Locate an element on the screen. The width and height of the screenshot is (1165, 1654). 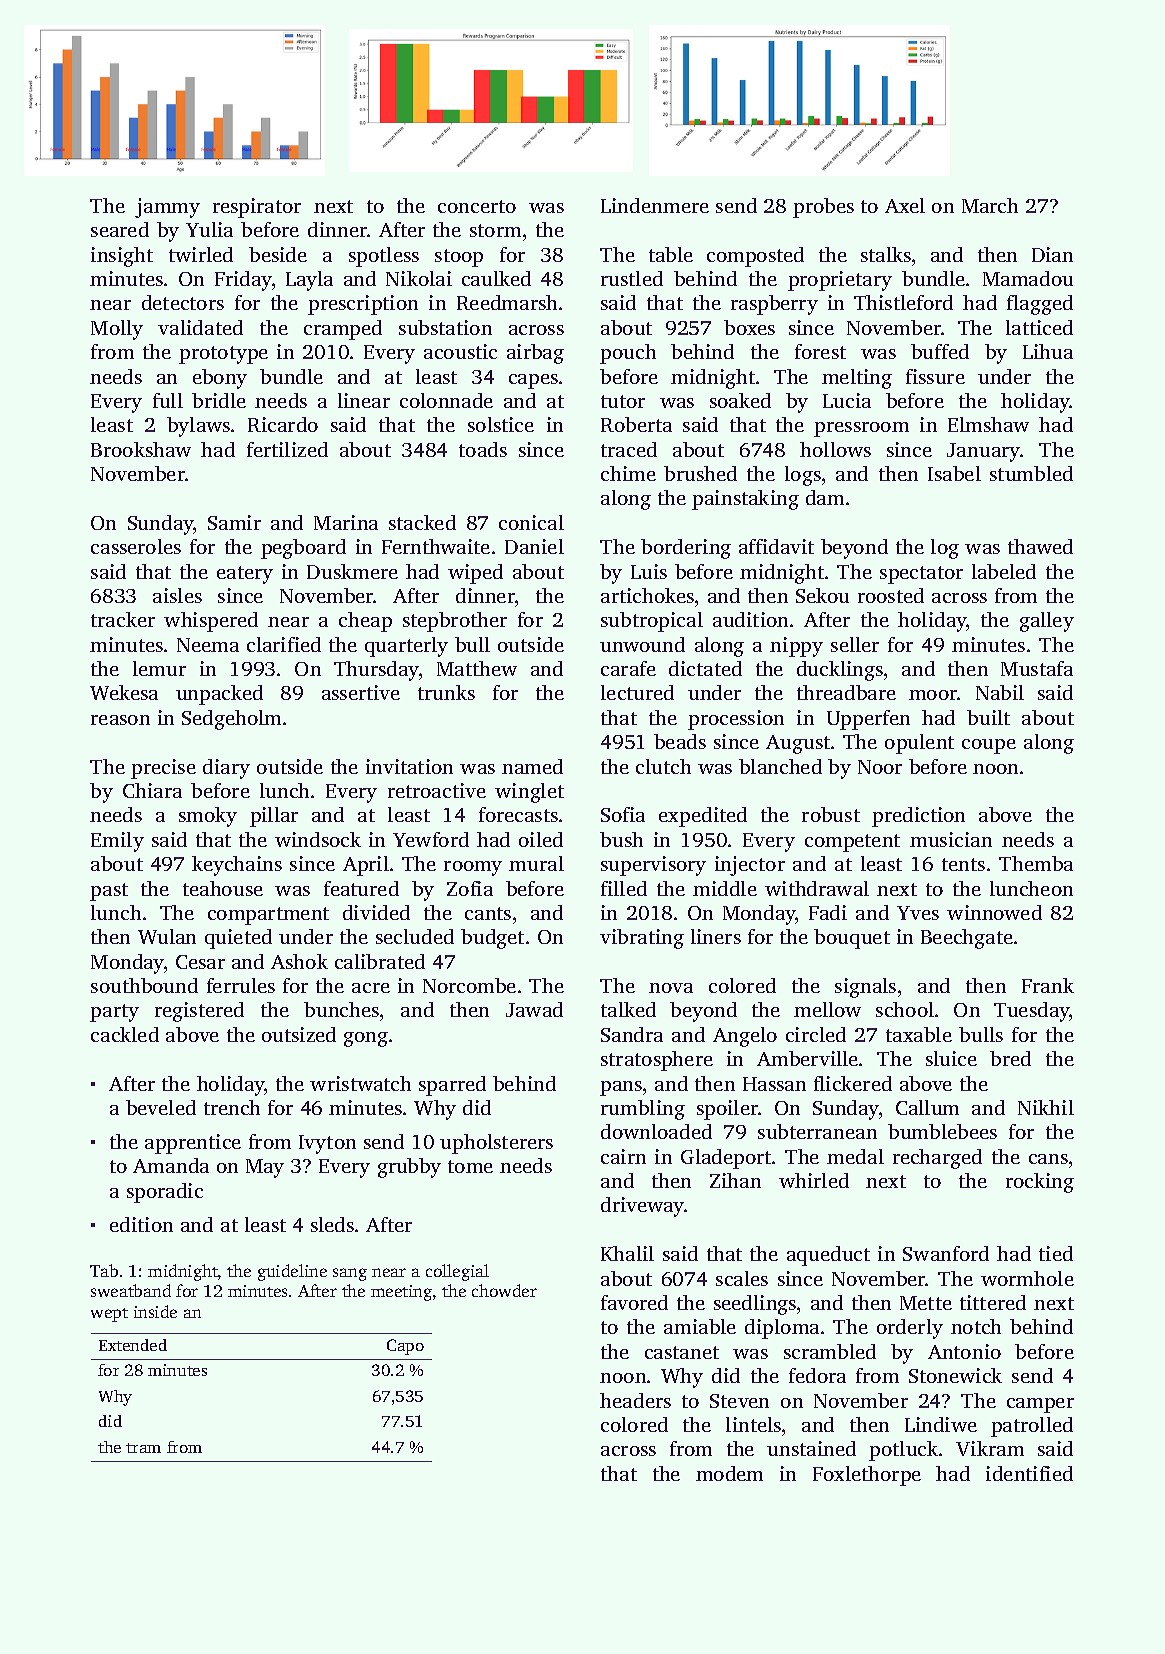
Themba is located at coordinates (1036, 863).
